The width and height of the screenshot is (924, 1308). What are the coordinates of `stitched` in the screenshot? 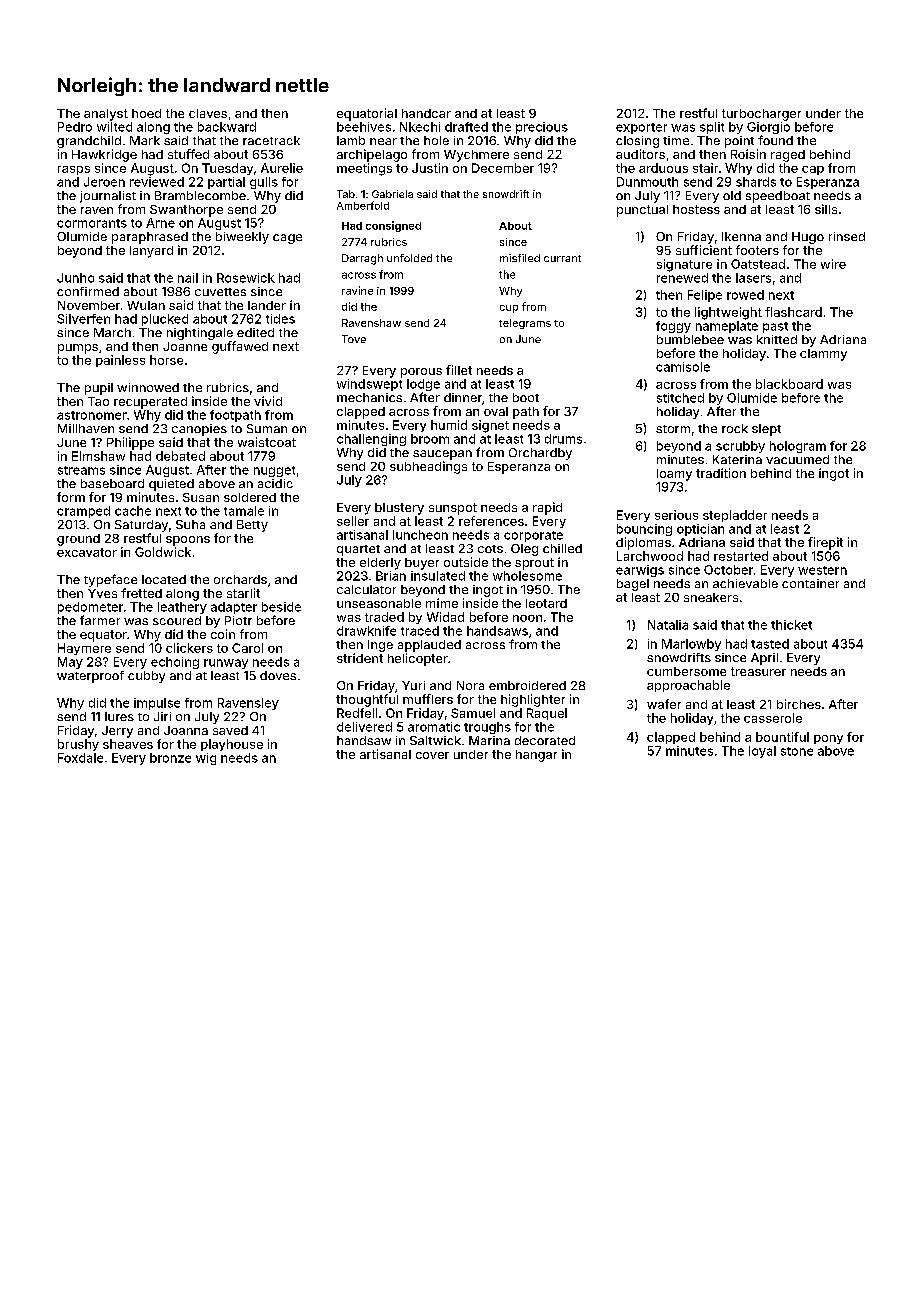 It's located at (680, 398).
